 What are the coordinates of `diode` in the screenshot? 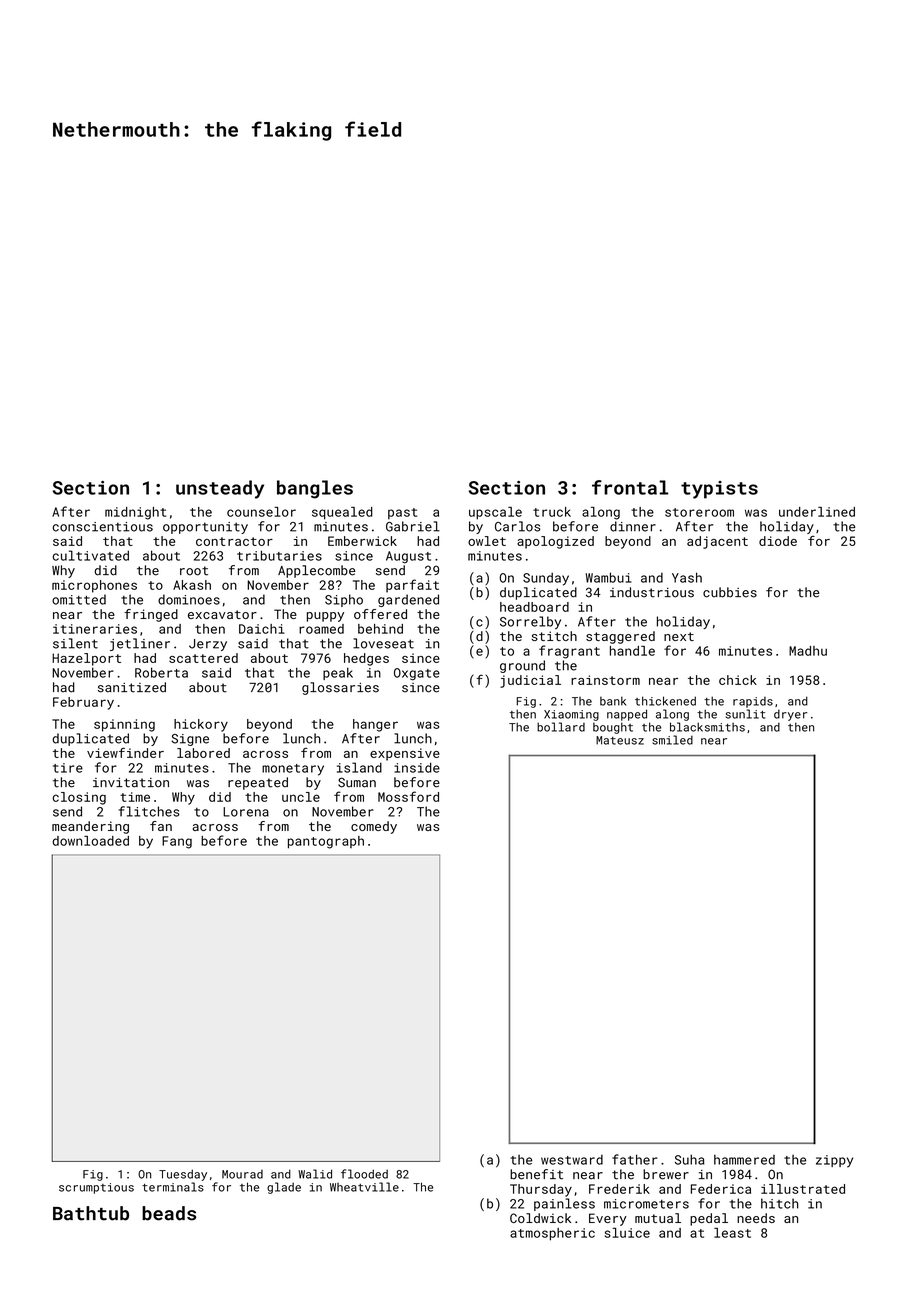 It's located at (778, 541).
